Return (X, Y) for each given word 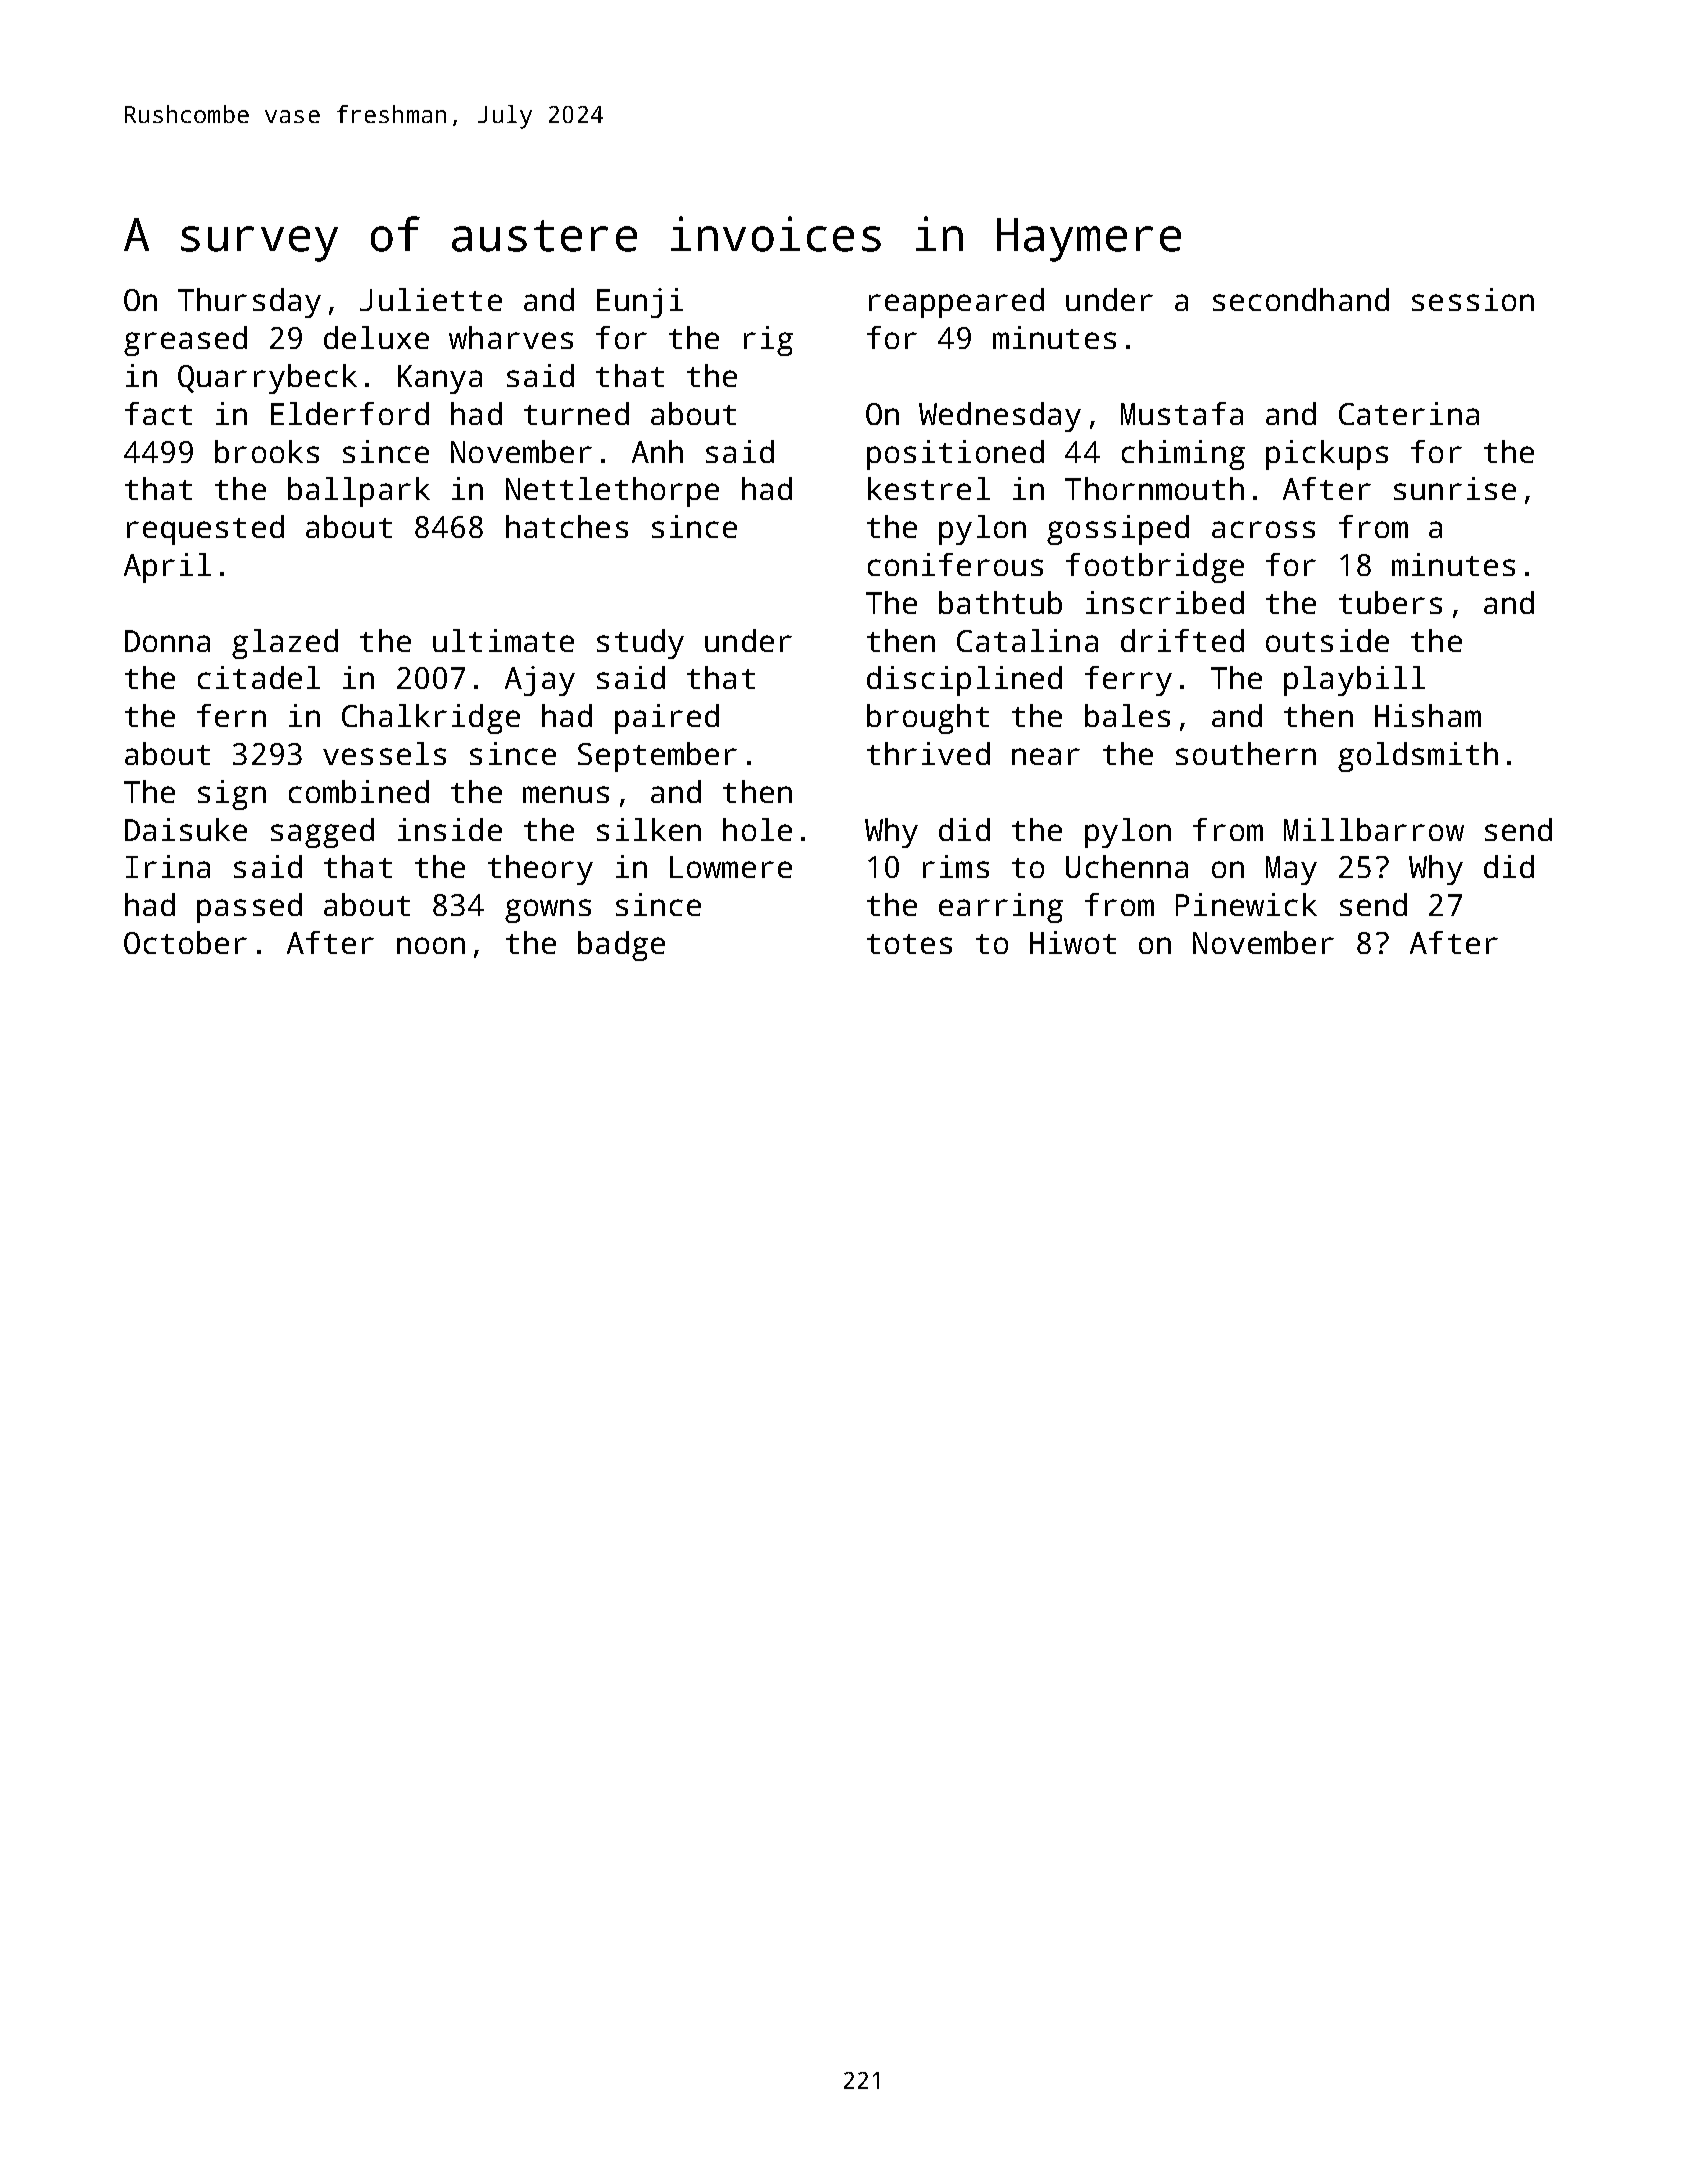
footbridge (1155, 568)
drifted (1182, 640)
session (1473, 299)
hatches (567, 526)
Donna (167, 641)
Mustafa (1182, 413)
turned (576, 413)
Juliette (431, 299)
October (185, 942)
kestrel (929, 488)
